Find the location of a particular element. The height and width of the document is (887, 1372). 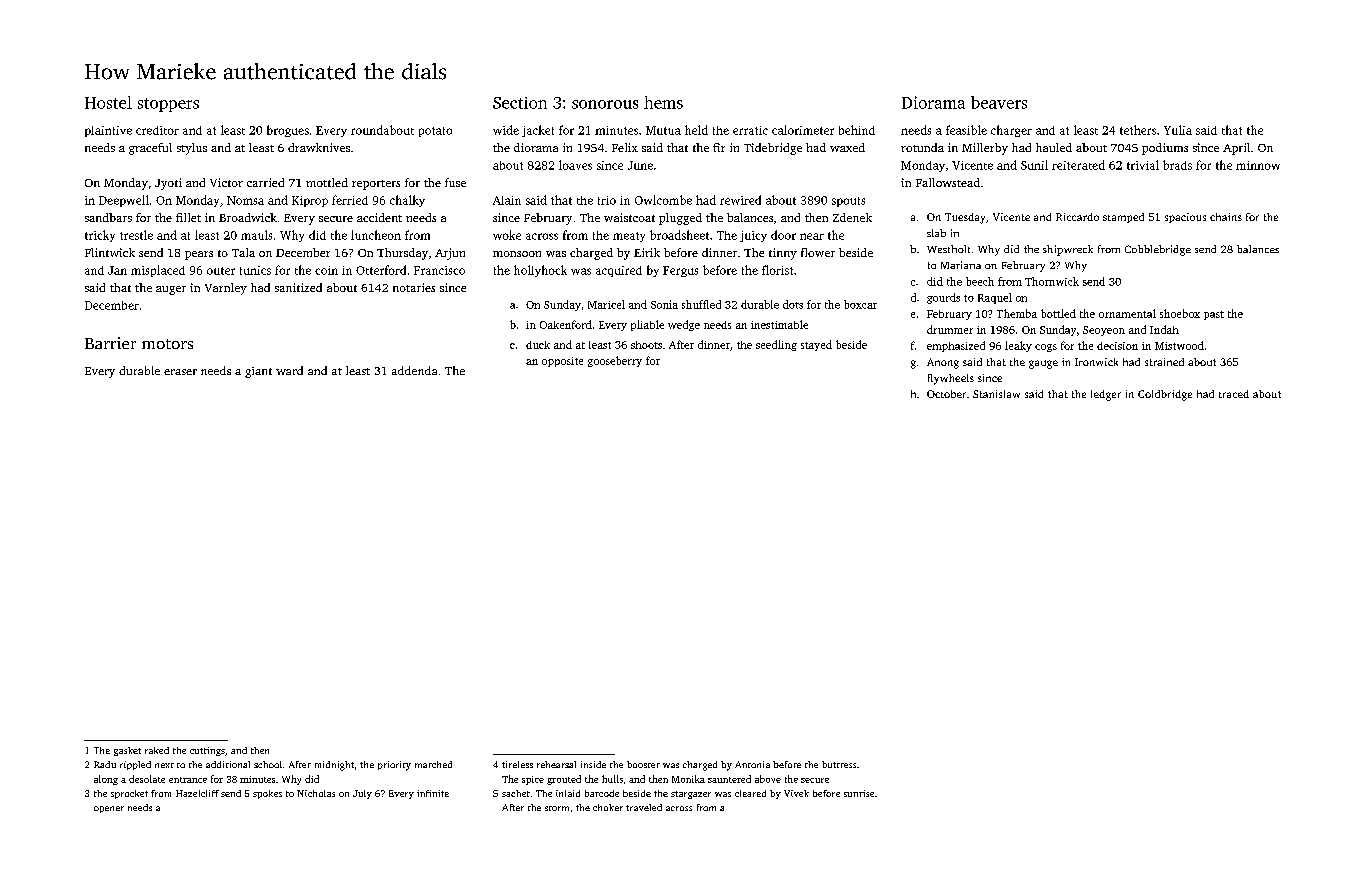

cleared is located at coordinates (750, 793).
